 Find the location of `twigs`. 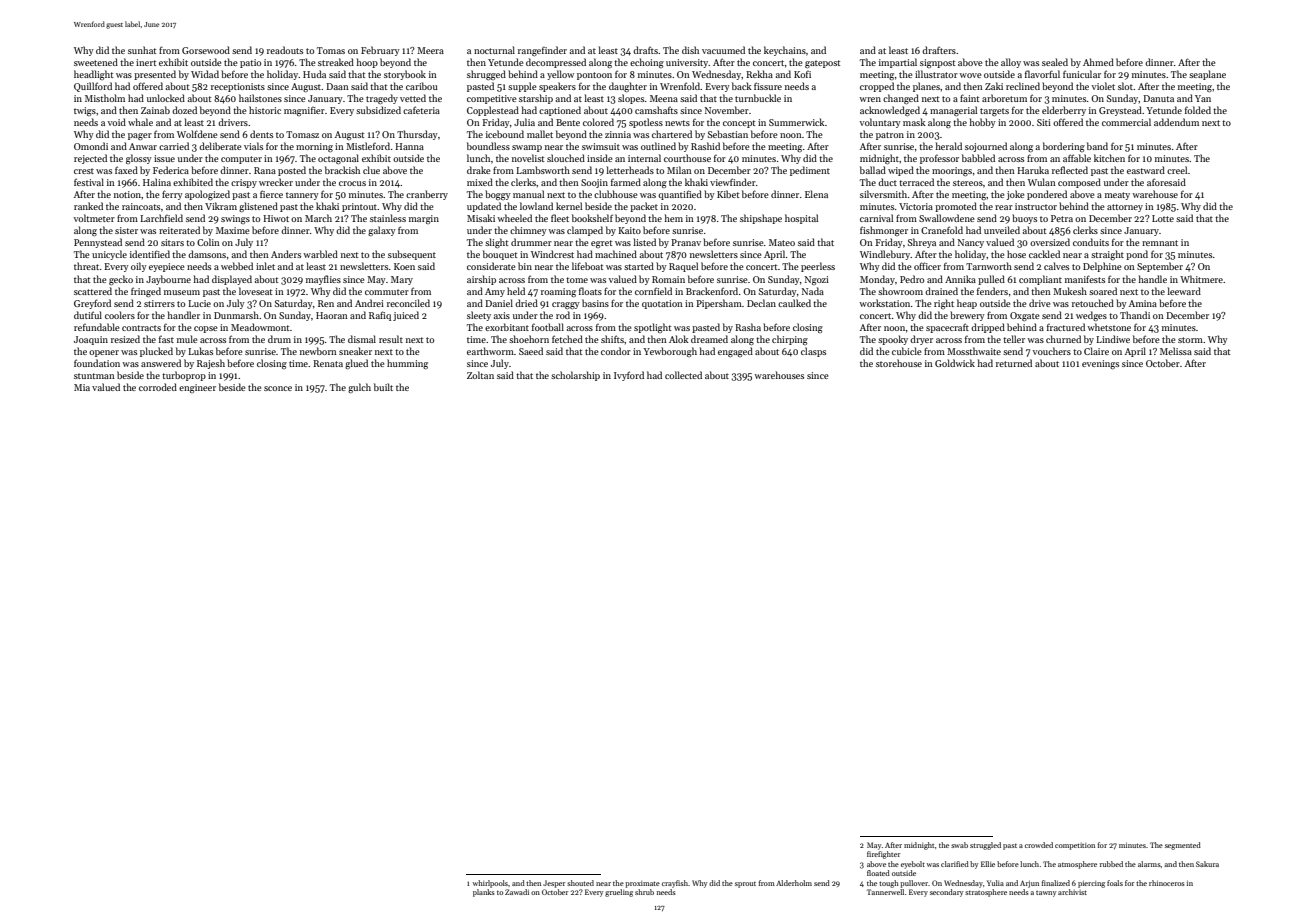

twigs is located at coordinates (85, 111).
